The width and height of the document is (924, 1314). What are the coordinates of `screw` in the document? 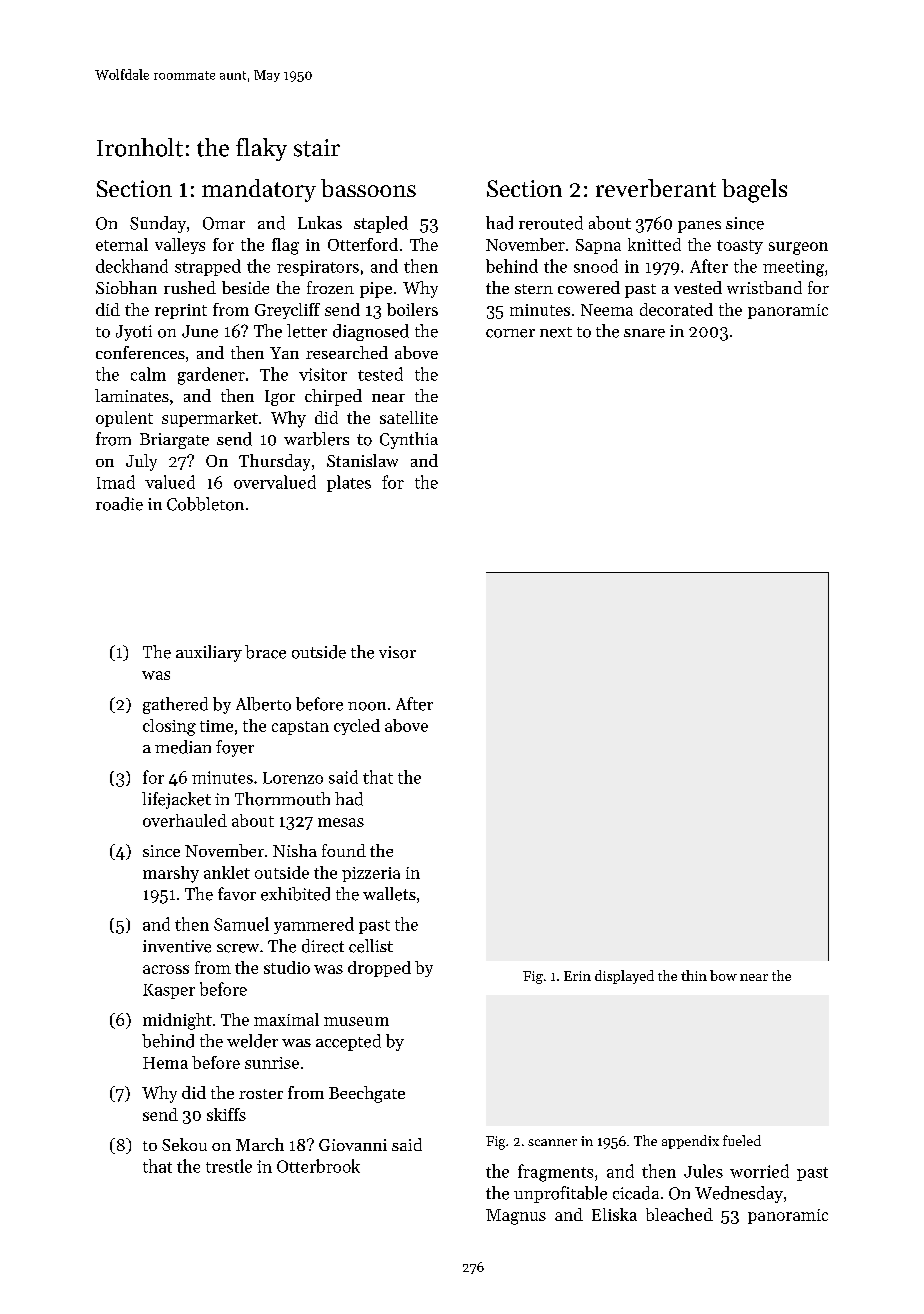 It's located at (238, 948).
